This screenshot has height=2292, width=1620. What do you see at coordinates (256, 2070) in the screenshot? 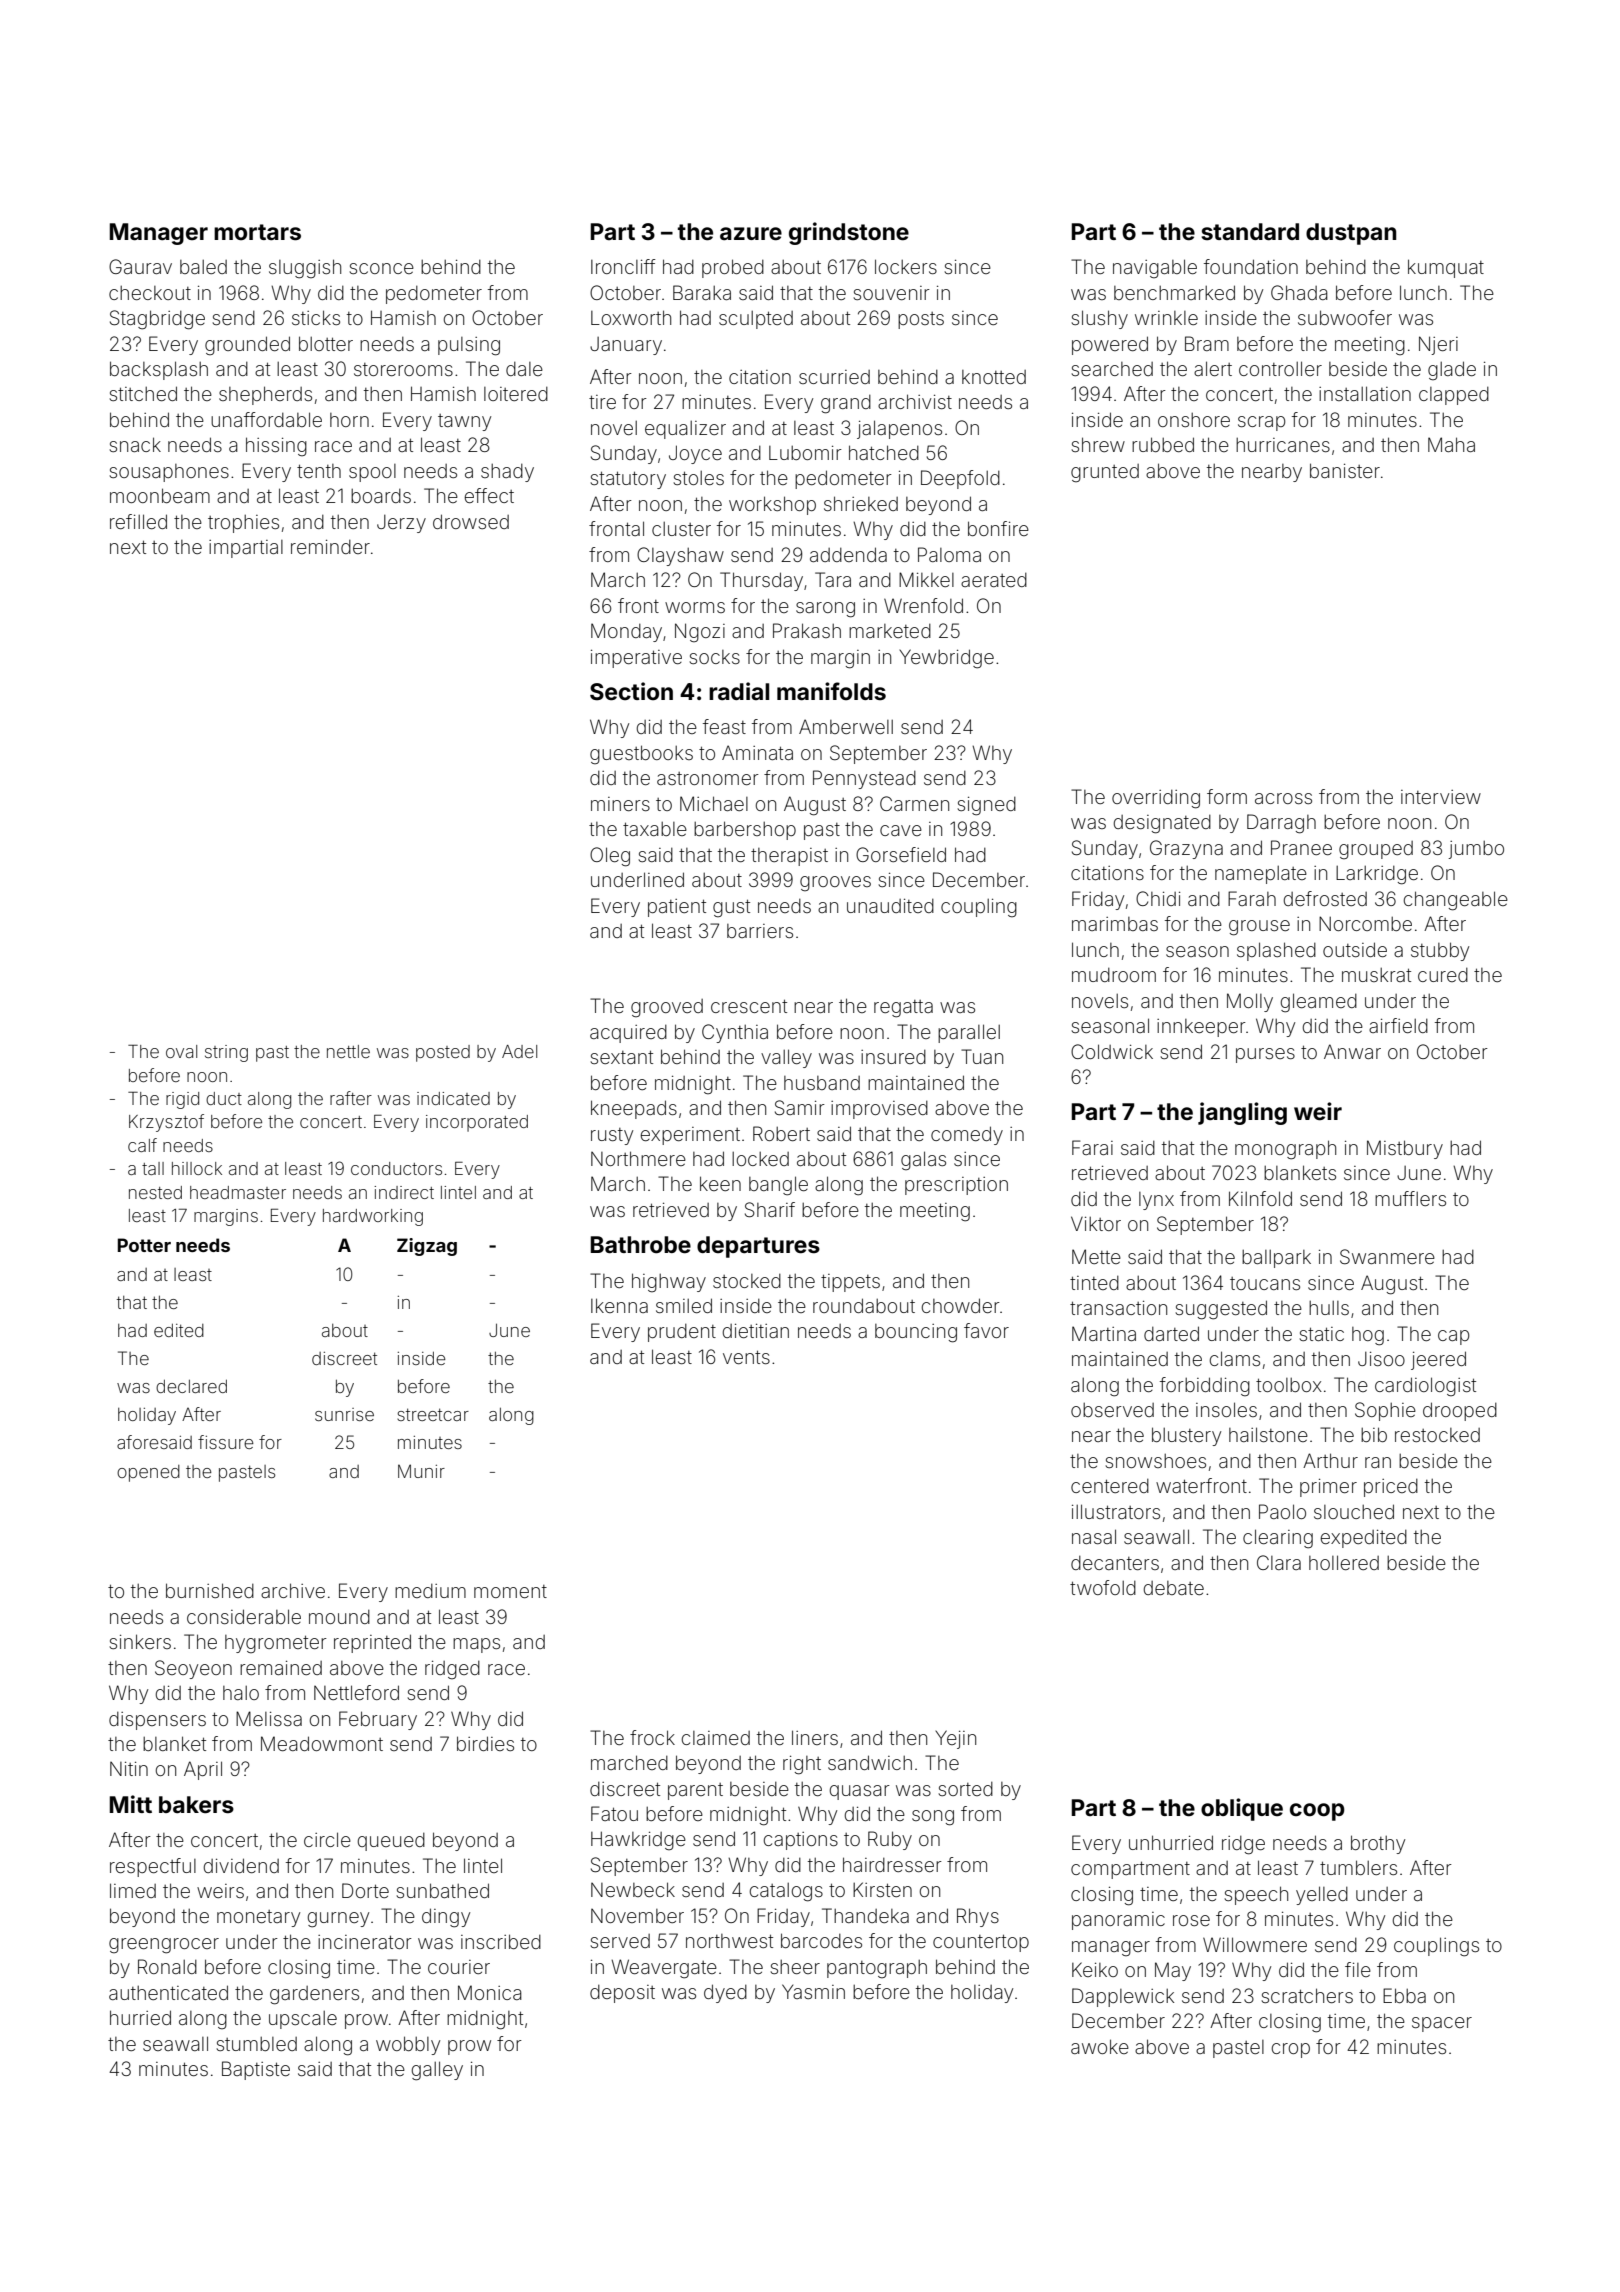
I see `Baptiste` at bounding box center [256, 2070].
